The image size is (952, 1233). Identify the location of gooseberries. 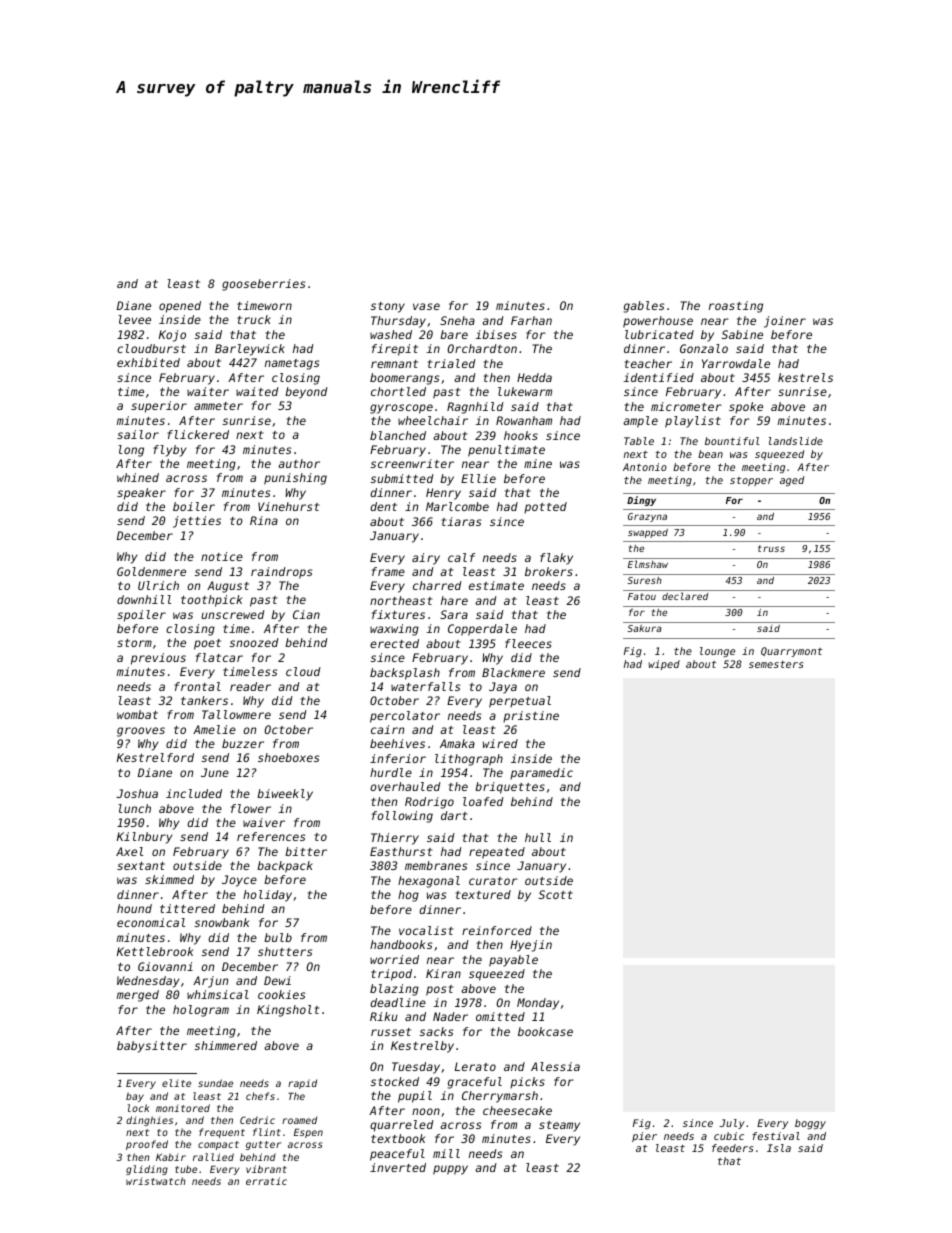
(263, 285).
